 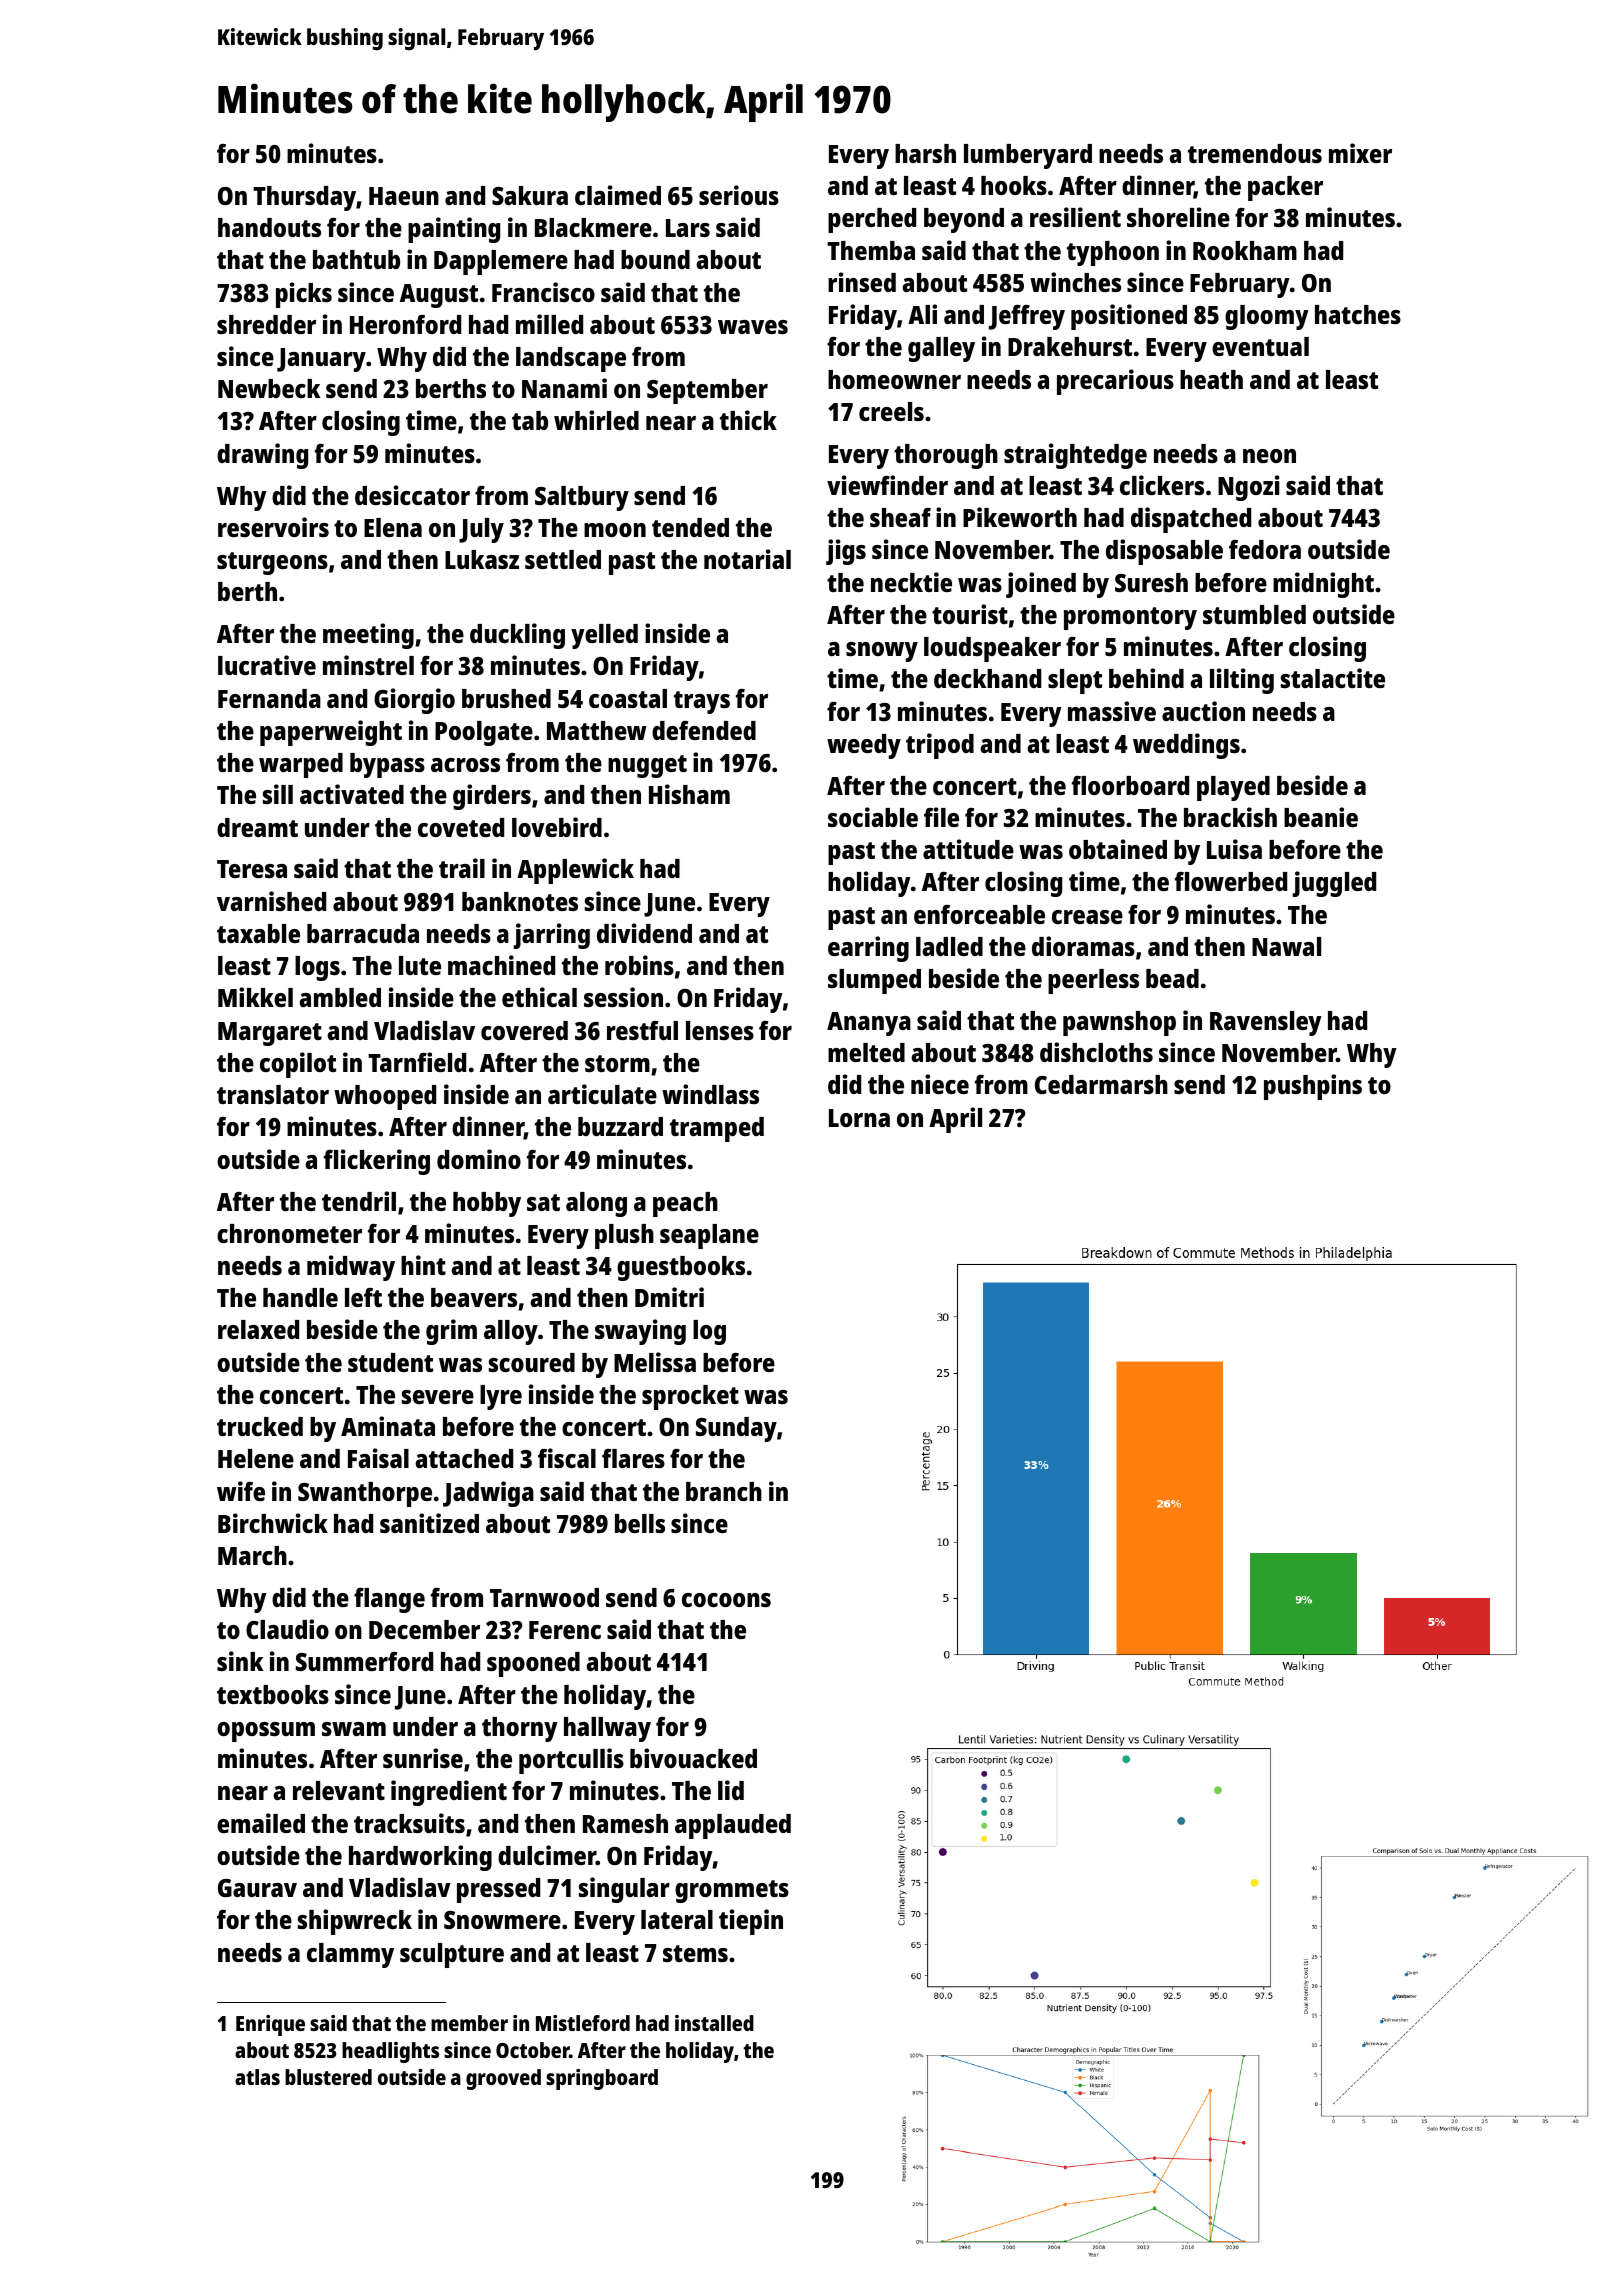 What do you see at coordinates (925, 153) in the image?
I see `harsh` at bounding box center [925, 153].
